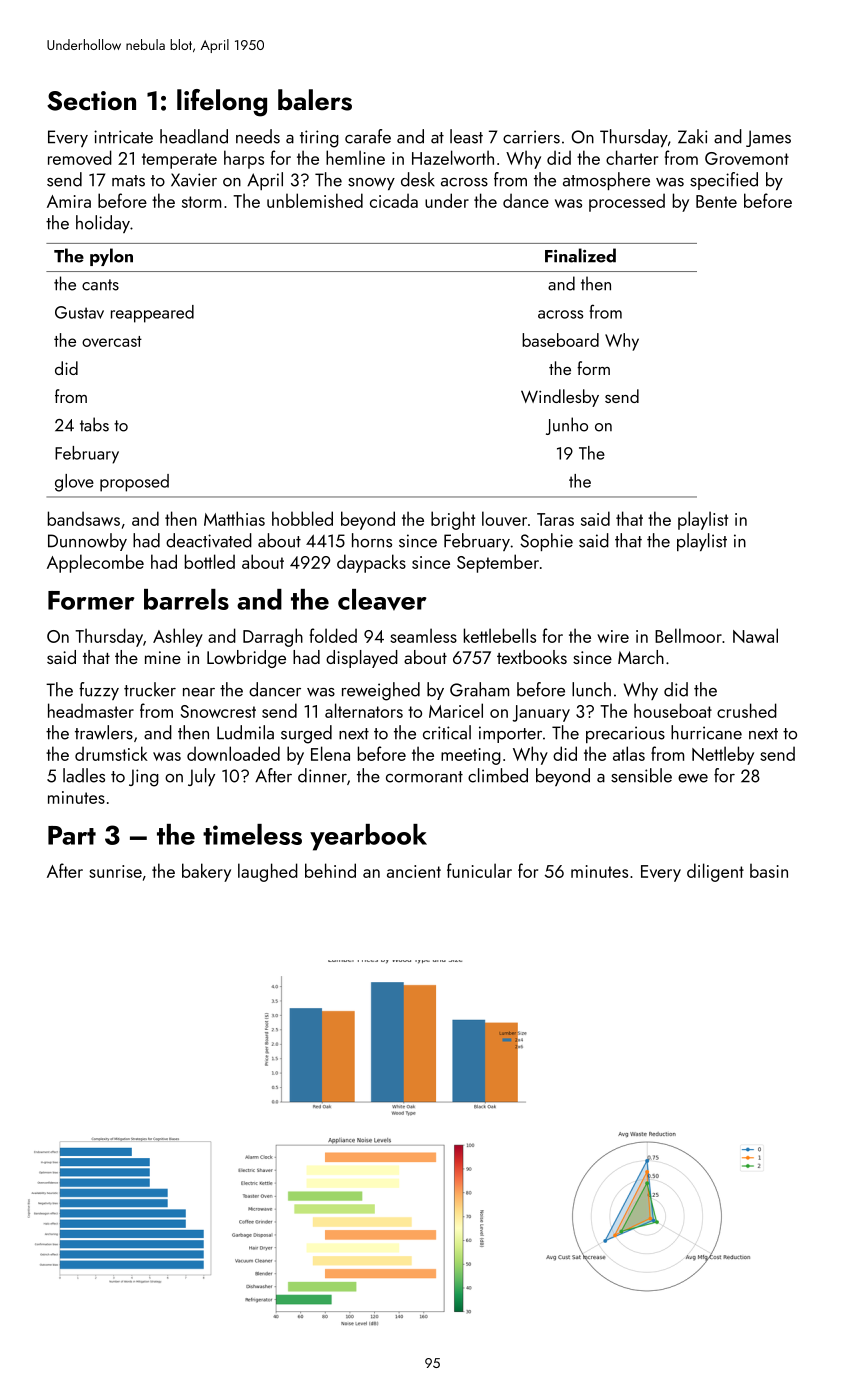  What do you see at coordinates (560, 398) in the screenshot?
I see `Windlesby` at bounding box center [560, 398].
